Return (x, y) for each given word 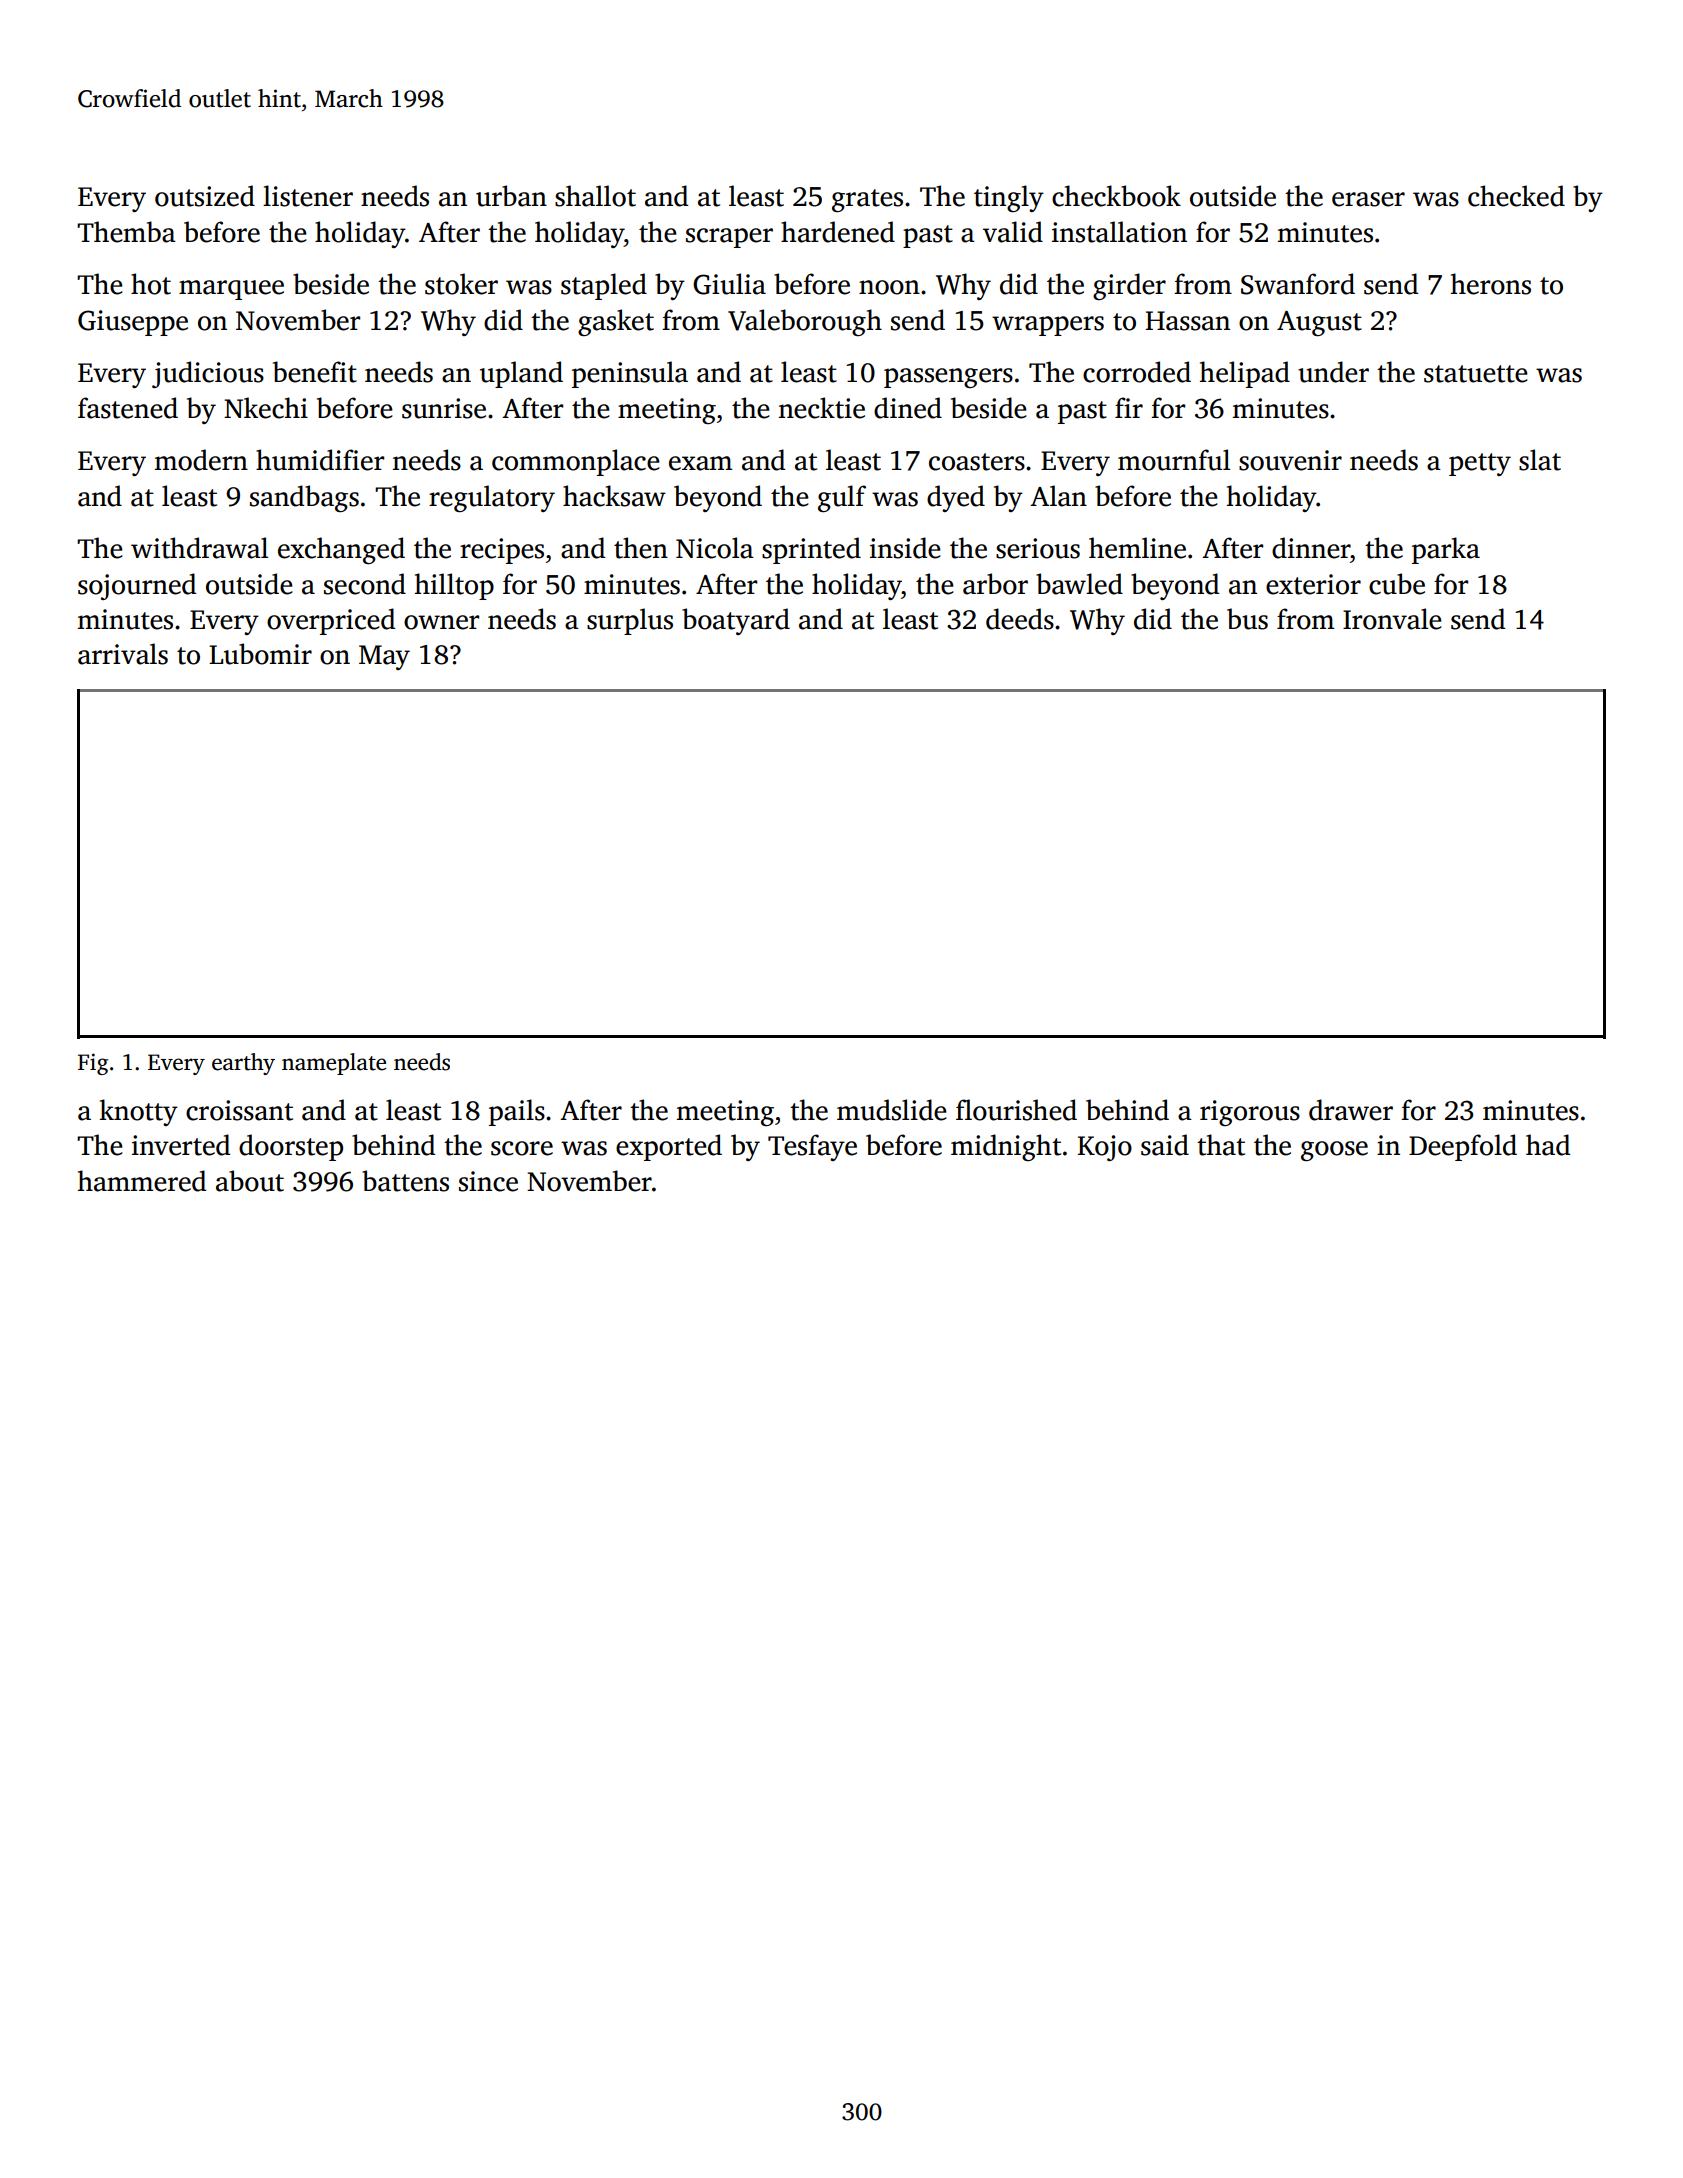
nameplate (334, 1064)
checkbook (1116, 196)
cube (1397, 584)
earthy (243, 1064)
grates (867, 200)
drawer (1351, 1110)
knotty (139, 1112)
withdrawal (199, 548)
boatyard (736, 621)
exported (669, 1147)
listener (308, 196)
